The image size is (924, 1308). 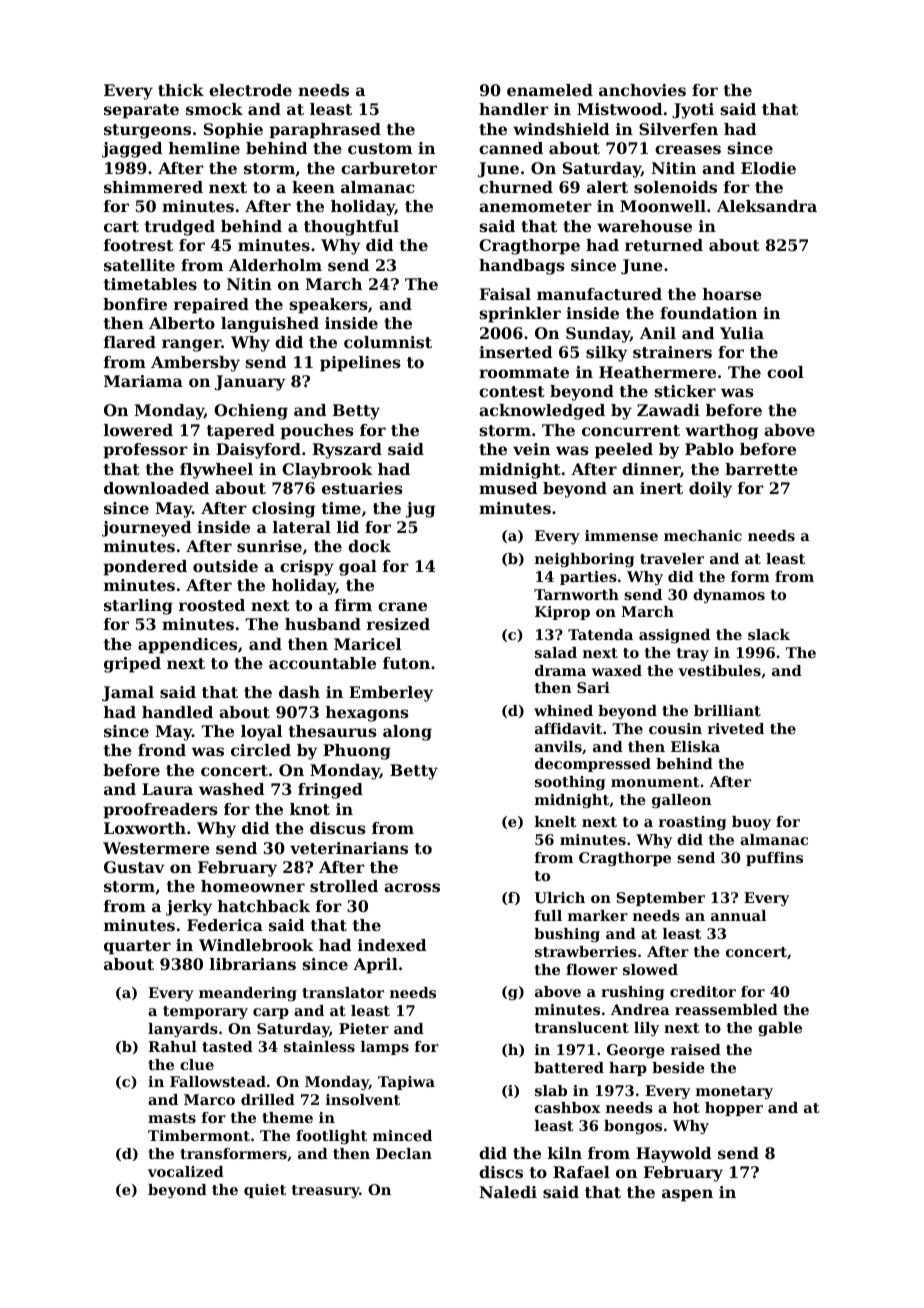 I want to click on across, so click(x=412, y=887).
